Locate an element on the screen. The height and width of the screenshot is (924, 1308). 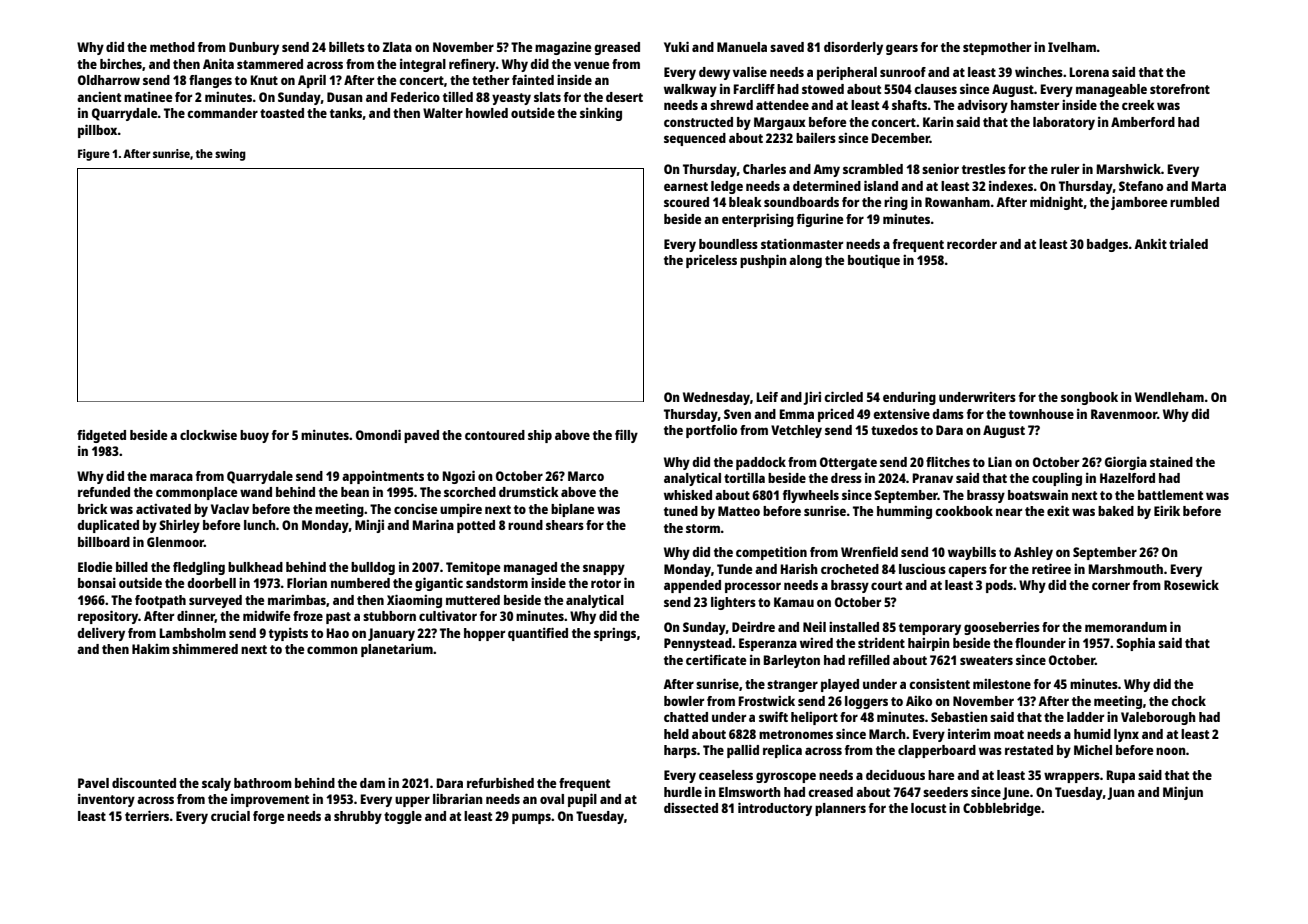
swing is located at coordinates (230, 155).
